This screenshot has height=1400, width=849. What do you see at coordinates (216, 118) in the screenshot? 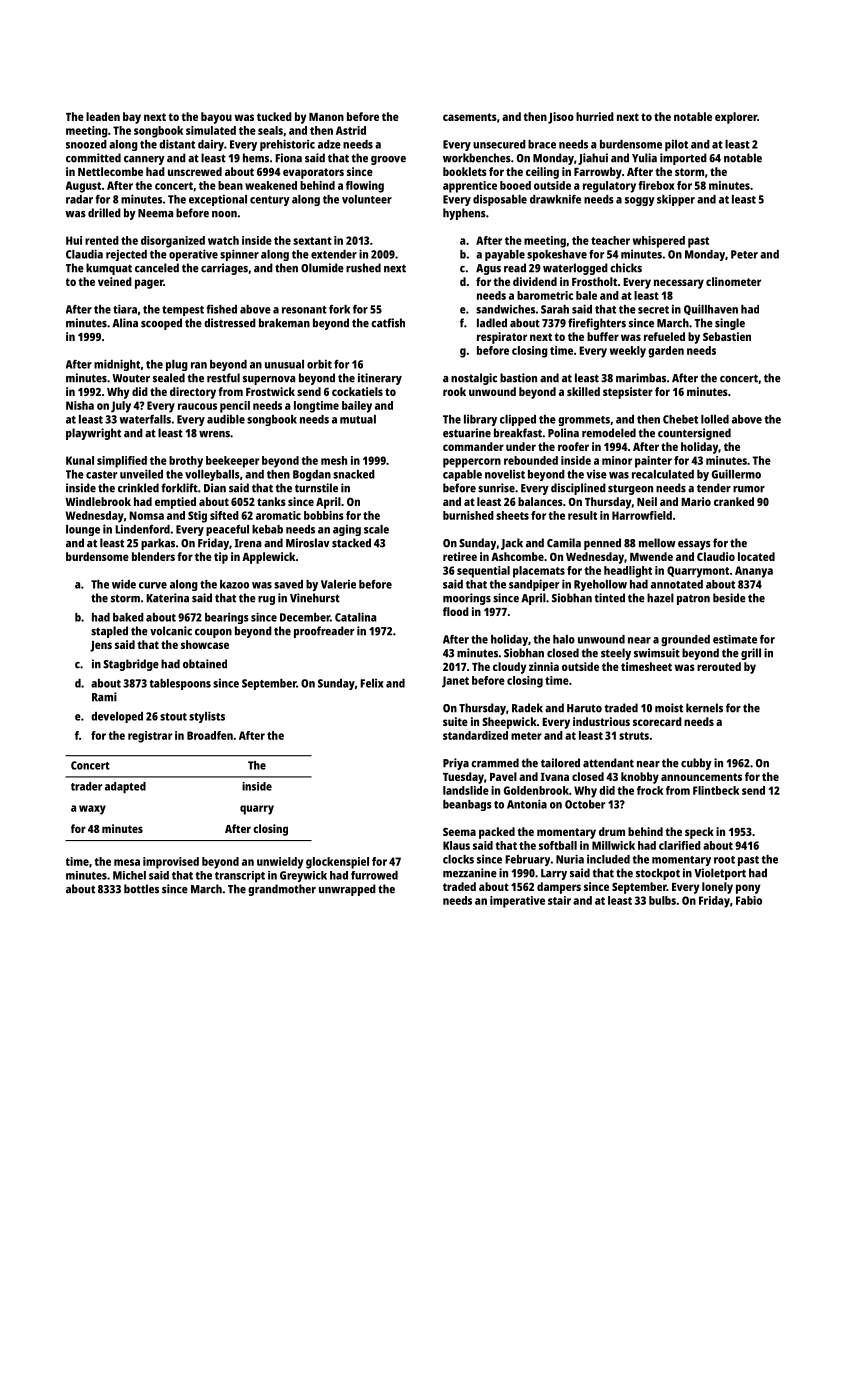
I see `bayou` at bounding box center [216, 118].
